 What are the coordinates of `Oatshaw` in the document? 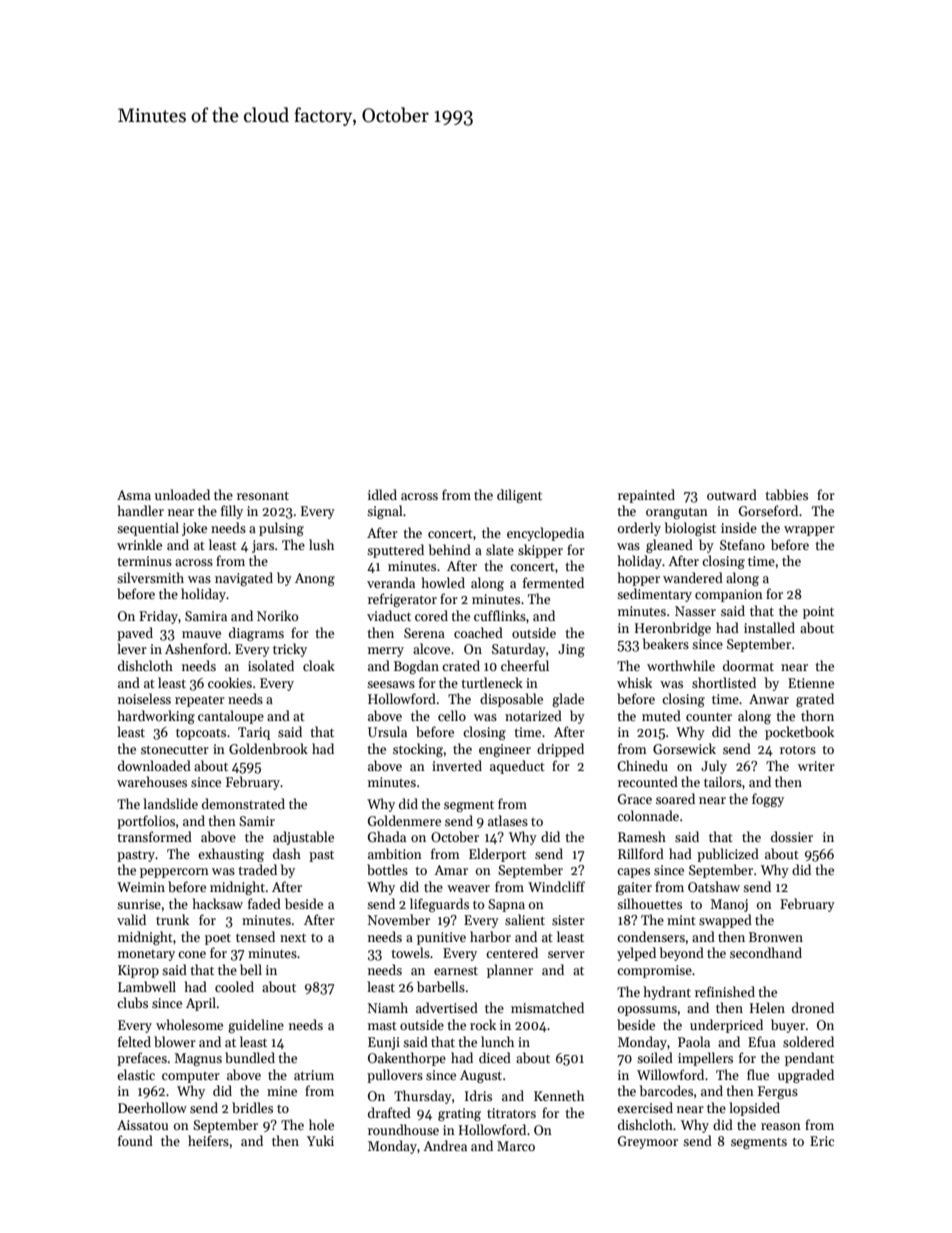 It's located at (714, 886).
